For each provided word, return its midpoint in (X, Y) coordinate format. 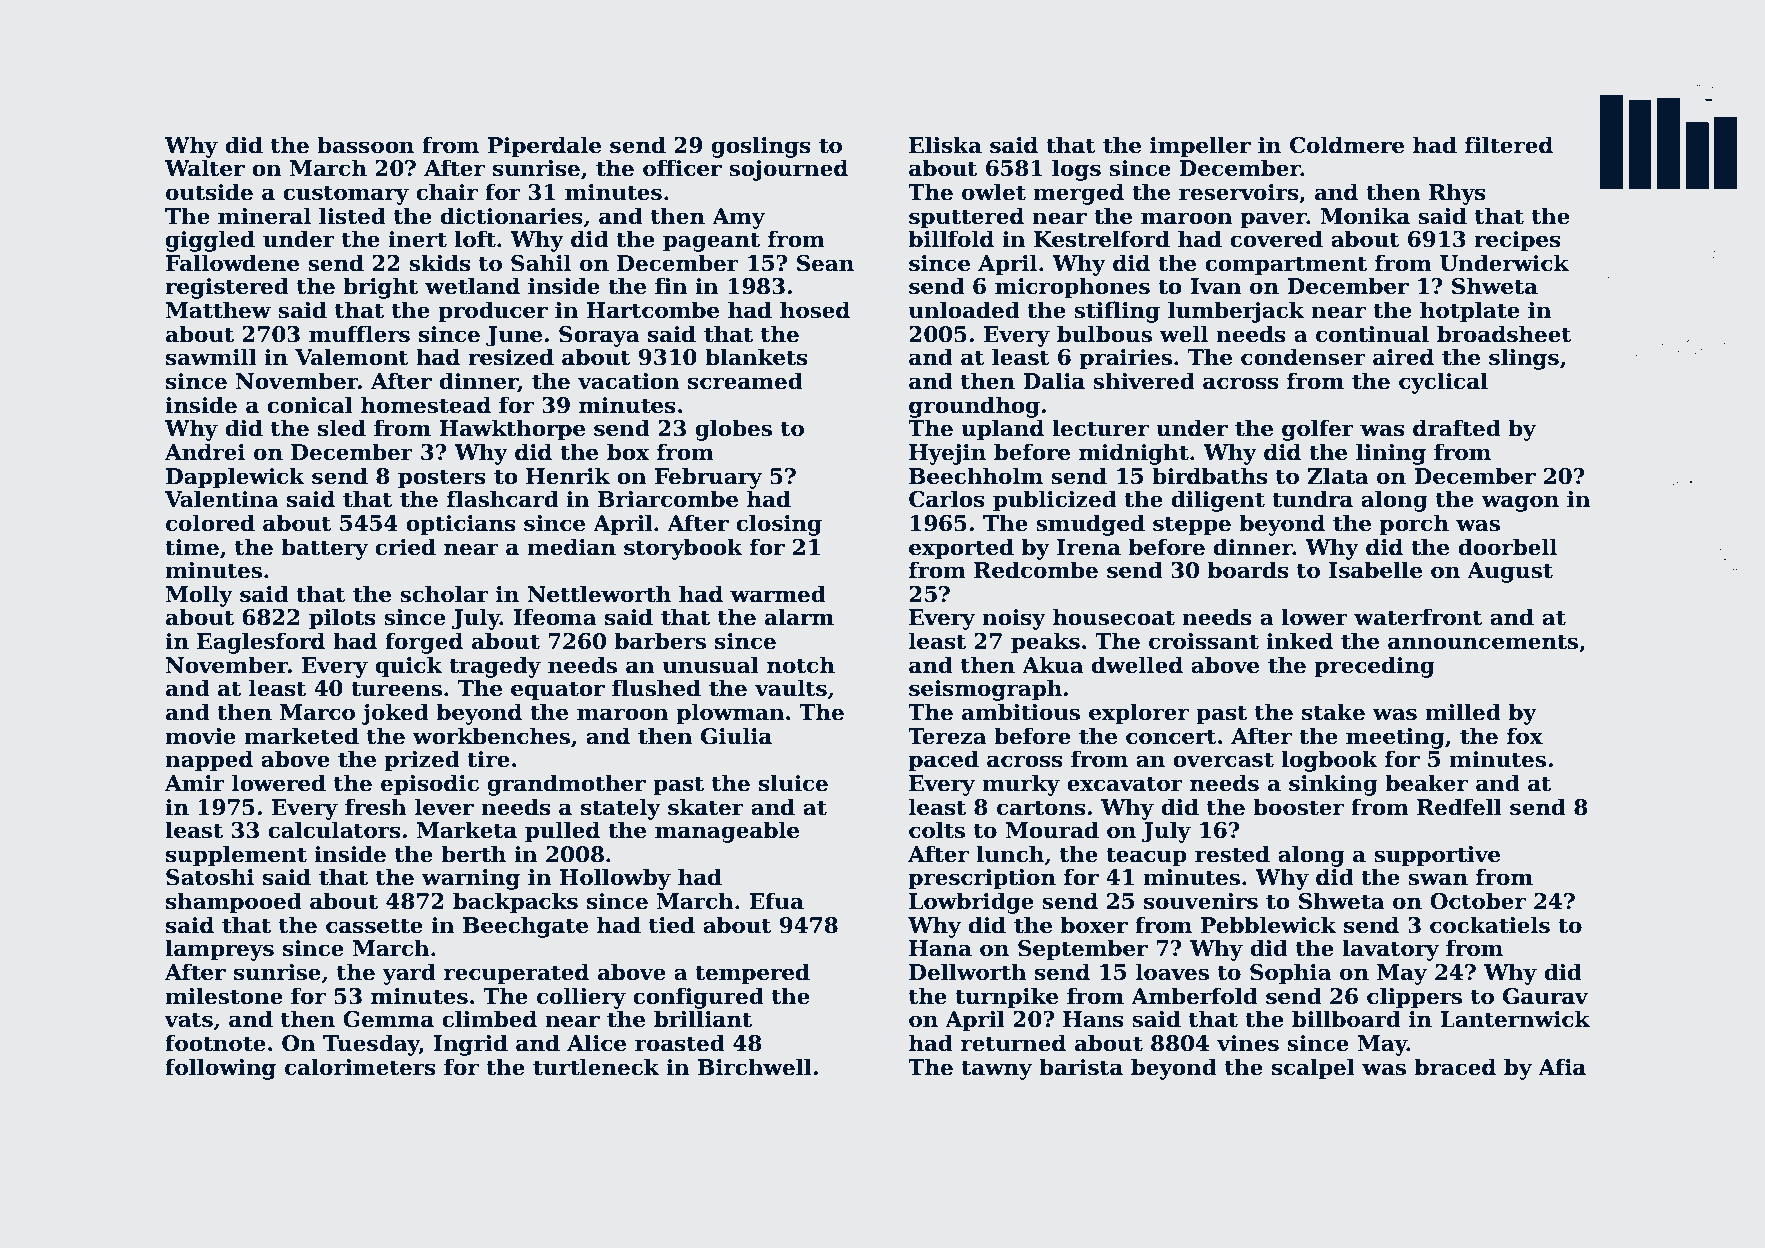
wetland (472, 286)
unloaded (964, 310)
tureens (396, 689)
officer (682, 168)
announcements (1483, 642)
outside (209, 192)
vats (188, 1020)
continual (1372, 334)
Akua (1052, 665)
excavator (1125, 784)
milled (1463, 712)
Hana (940, 948)
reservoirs (1239, 192)
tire (488, 759)
